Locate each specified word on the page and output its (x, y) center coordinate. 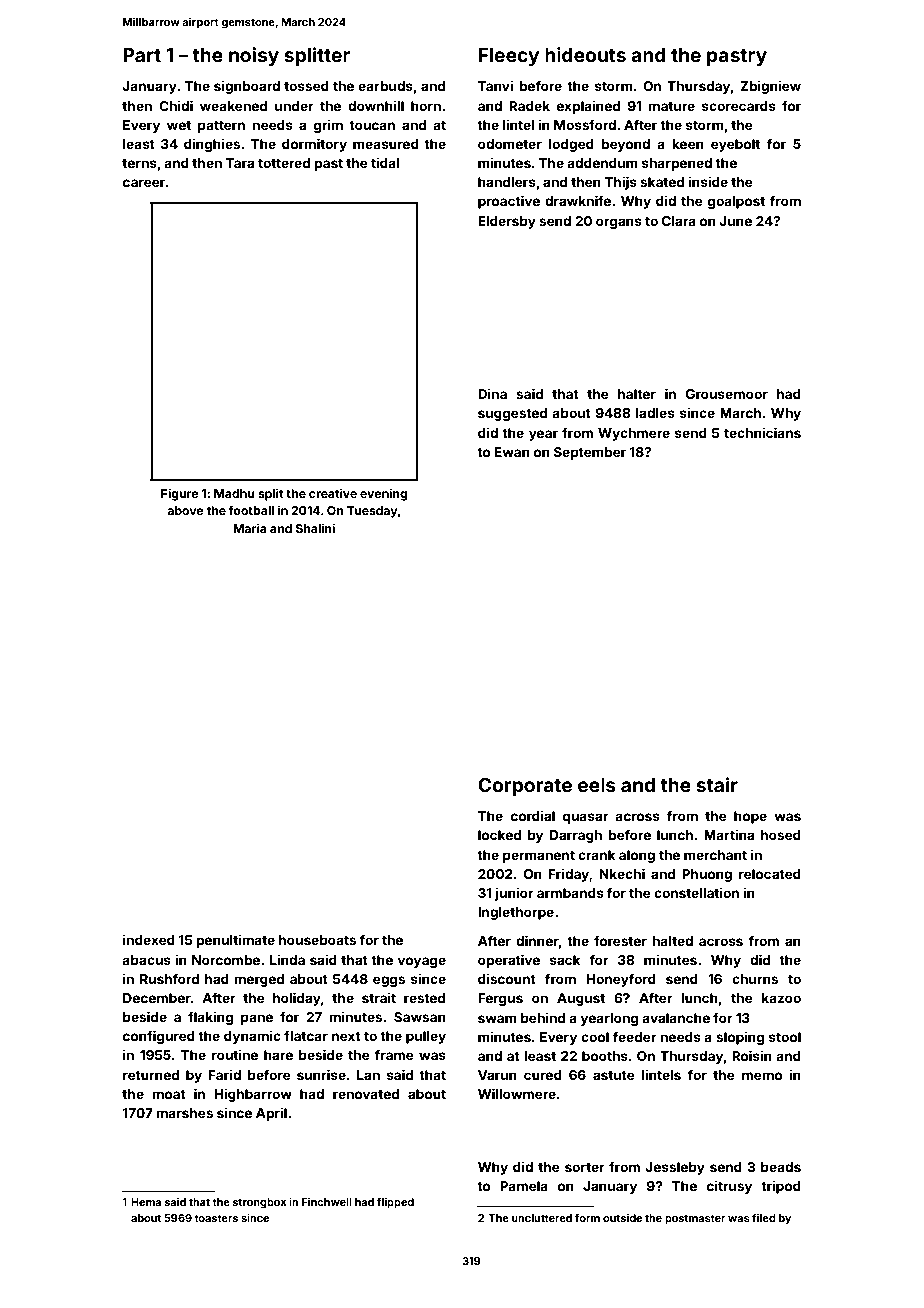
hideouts (585, 54)
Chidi (176, 105)
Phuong (707, 875)
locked (499, 835)
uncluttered (542, 1218)
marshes (184, 1113)
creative (333, 493)
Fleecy (509, 57)
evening (383, 494)
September (590, 453)
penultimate (235, 941)
